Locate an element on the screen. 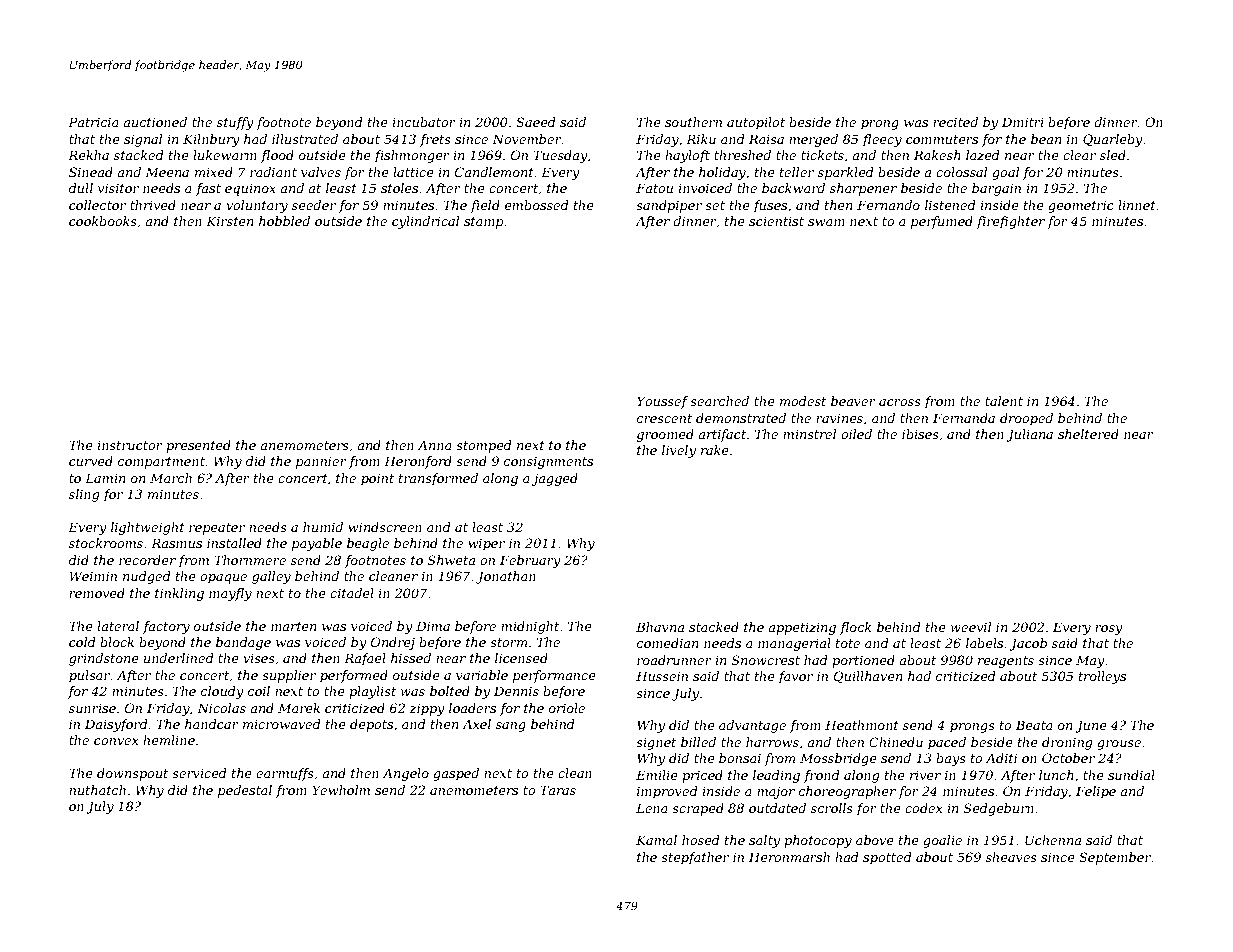  Lena is located at coordinates (652, 808).
